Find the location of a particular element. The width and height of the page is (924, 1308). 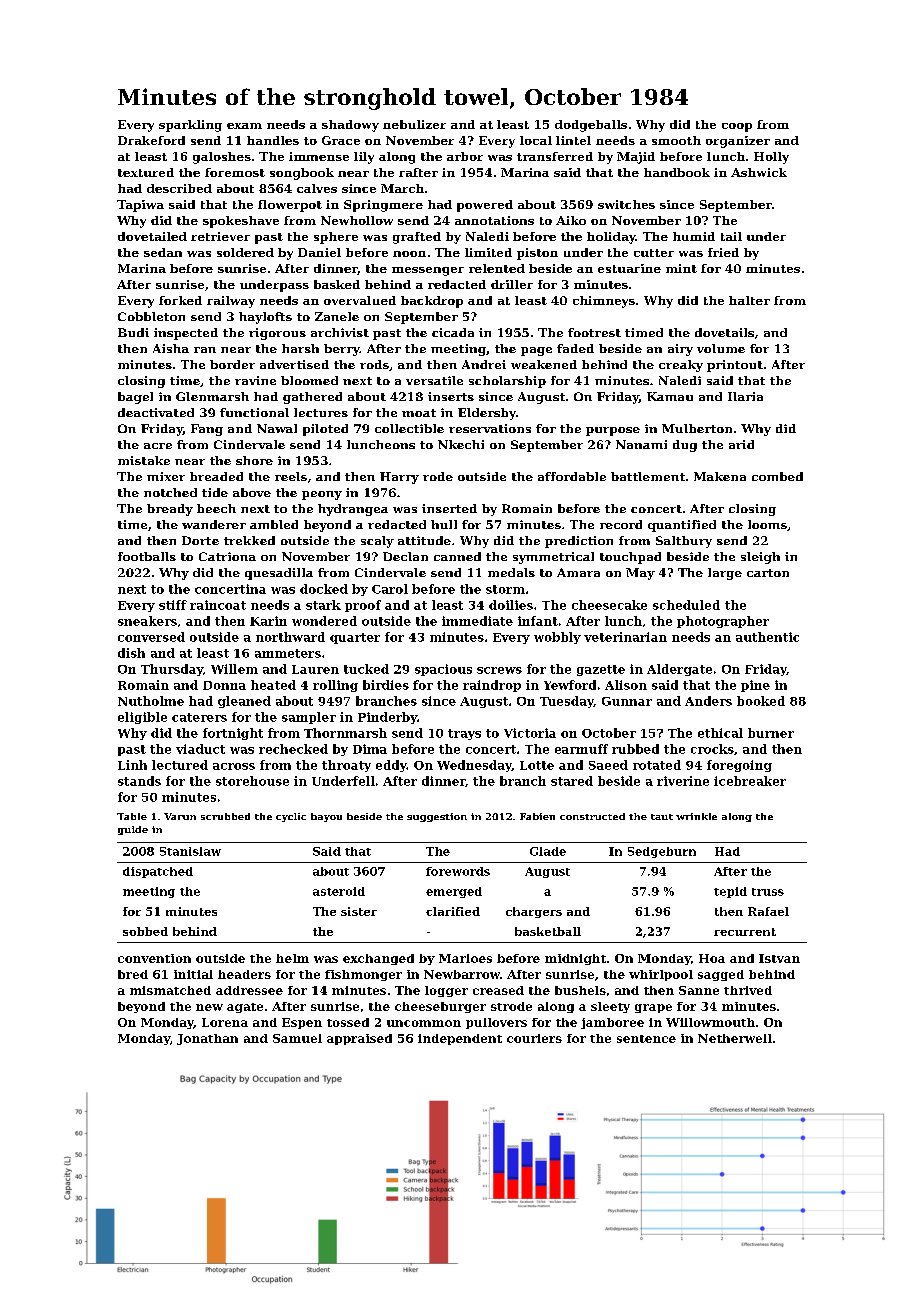

sobbed is located at coordinates (145, 931).
